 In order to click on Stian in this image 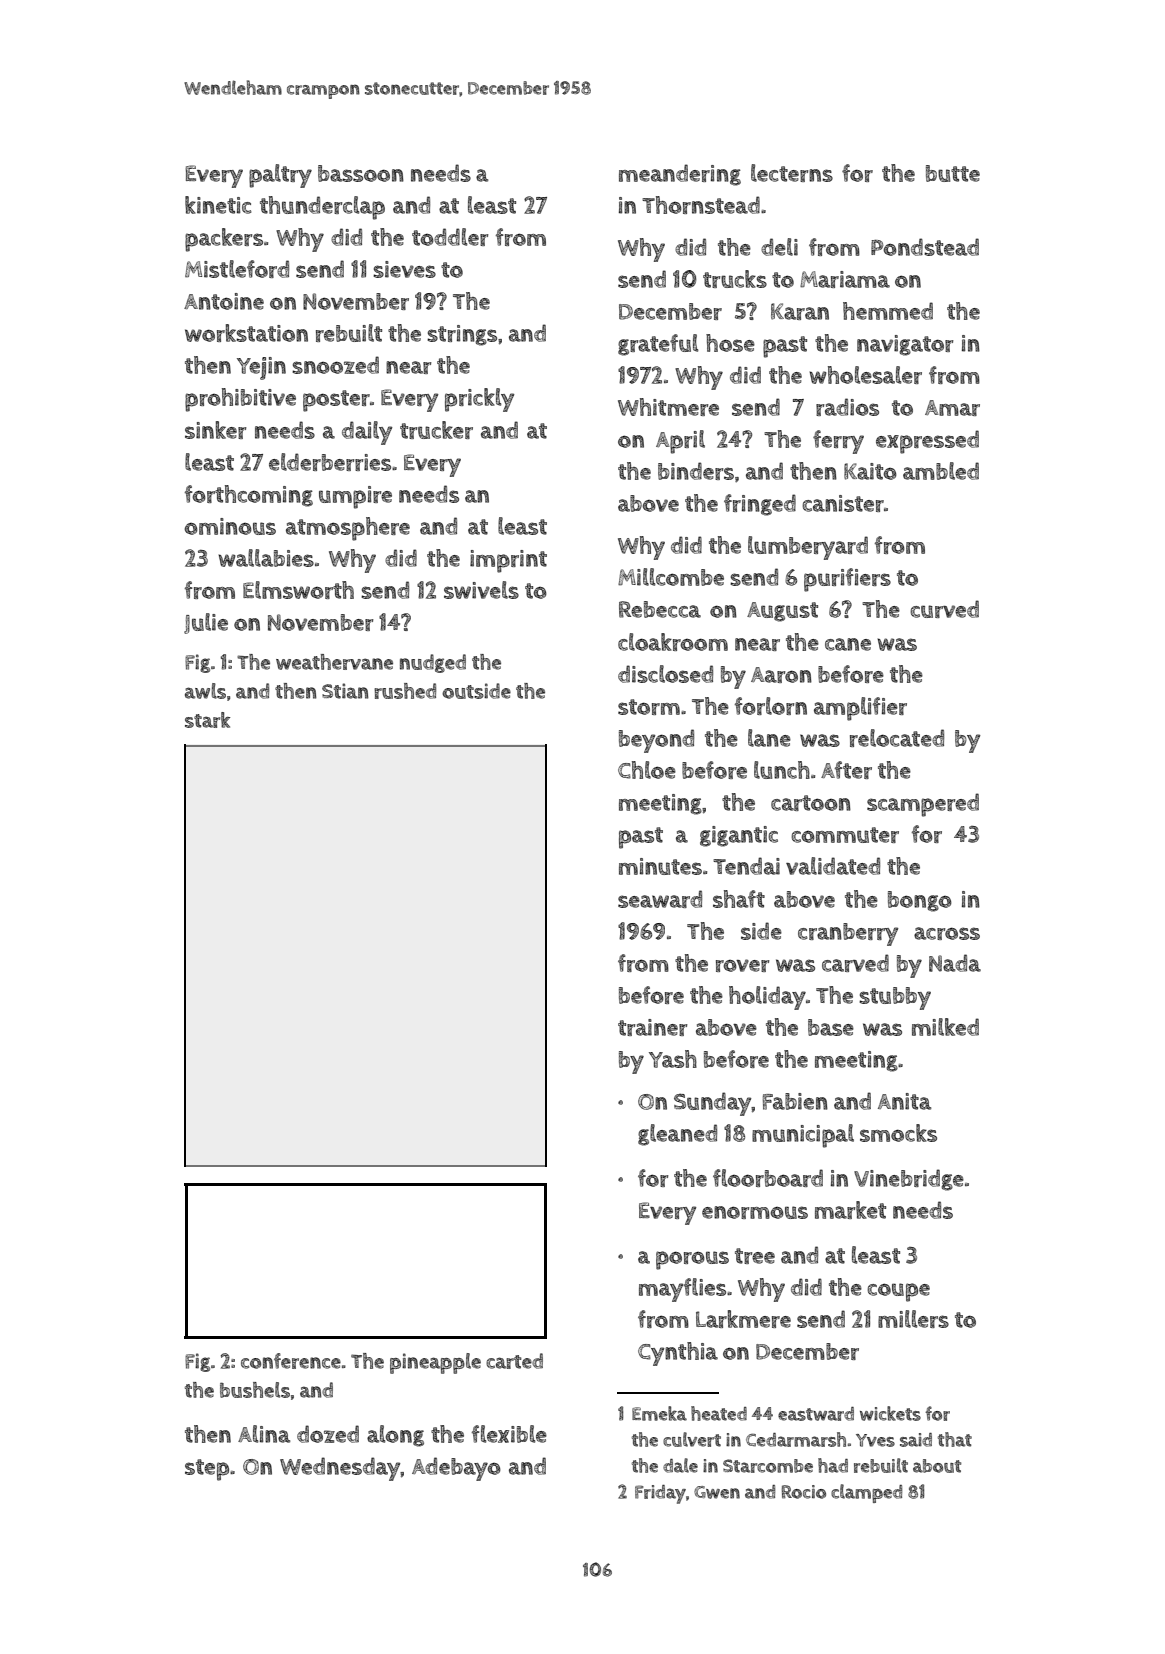, I will do `click(345, 691)`.
